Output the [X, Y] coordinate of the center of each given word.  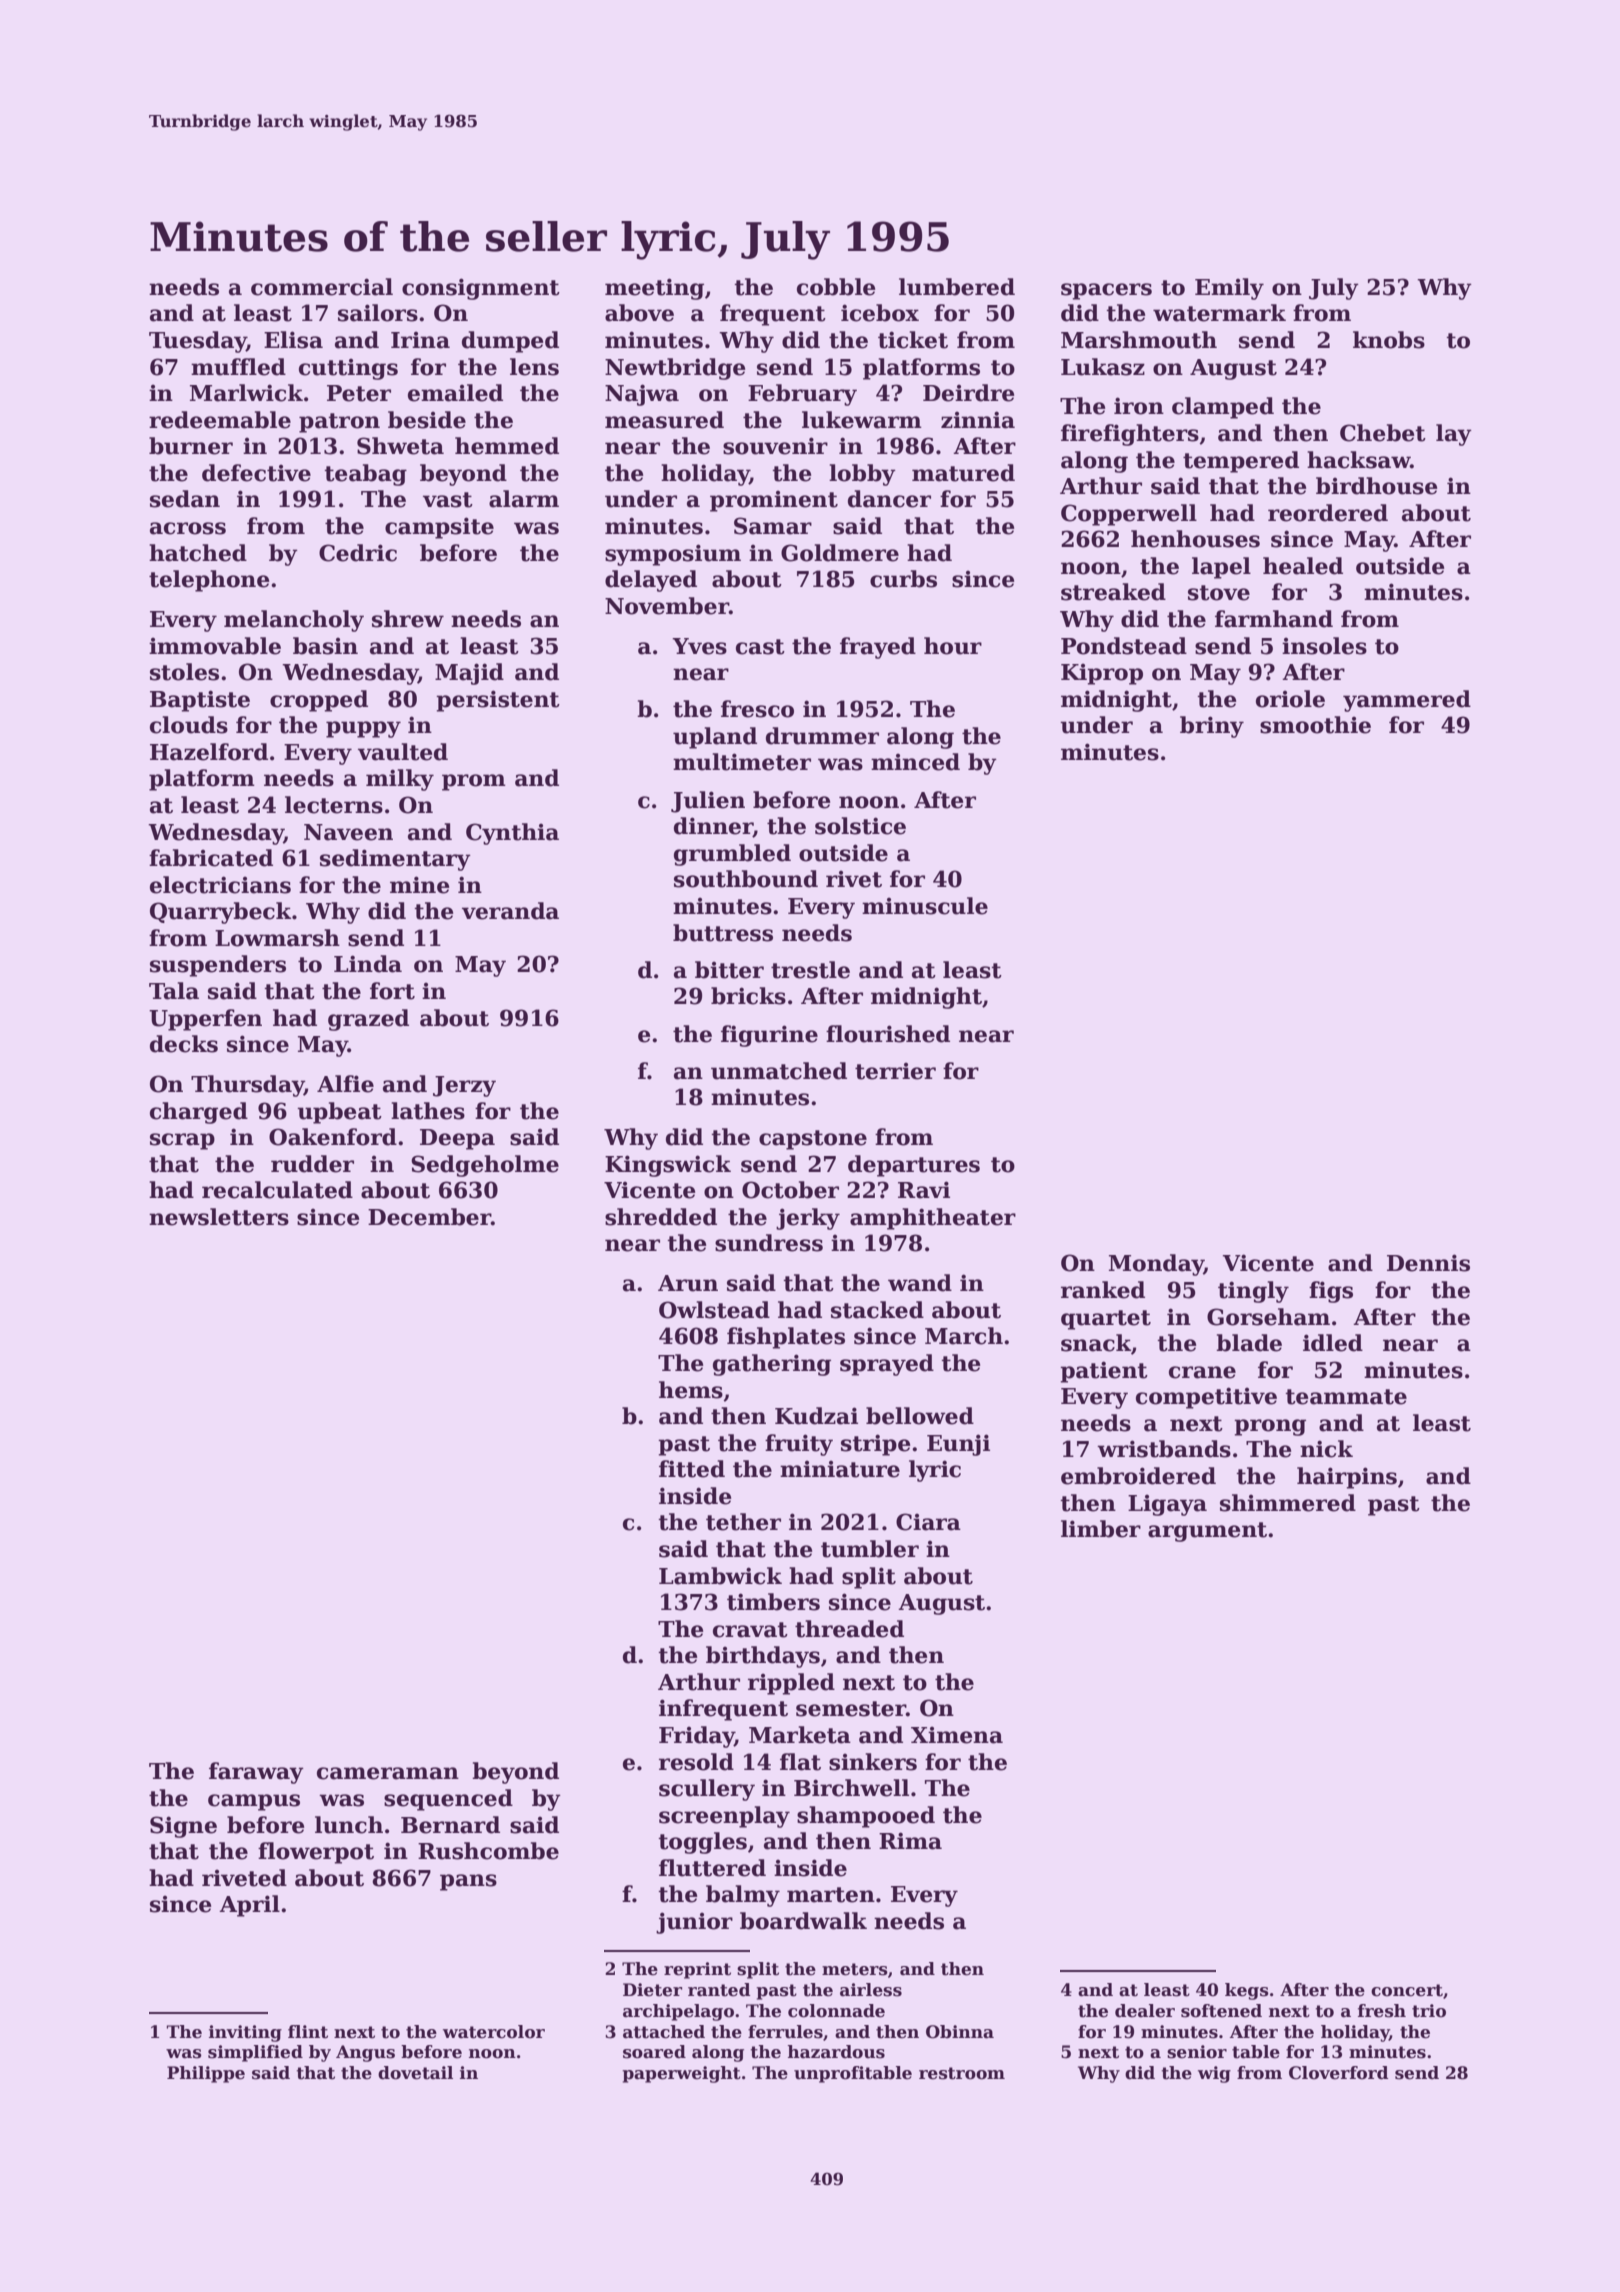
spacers [1106, 291]
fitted [692, 1469]
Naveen [348, 832]
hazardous [836, 2052]
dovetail [415, 2073]
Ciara [928, 1522]
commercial [322, 287]
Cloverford [1338, 2073]
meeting [654, 289]
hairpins [1347, 1478]
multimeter [742, 762]
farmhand [1274, 619]
